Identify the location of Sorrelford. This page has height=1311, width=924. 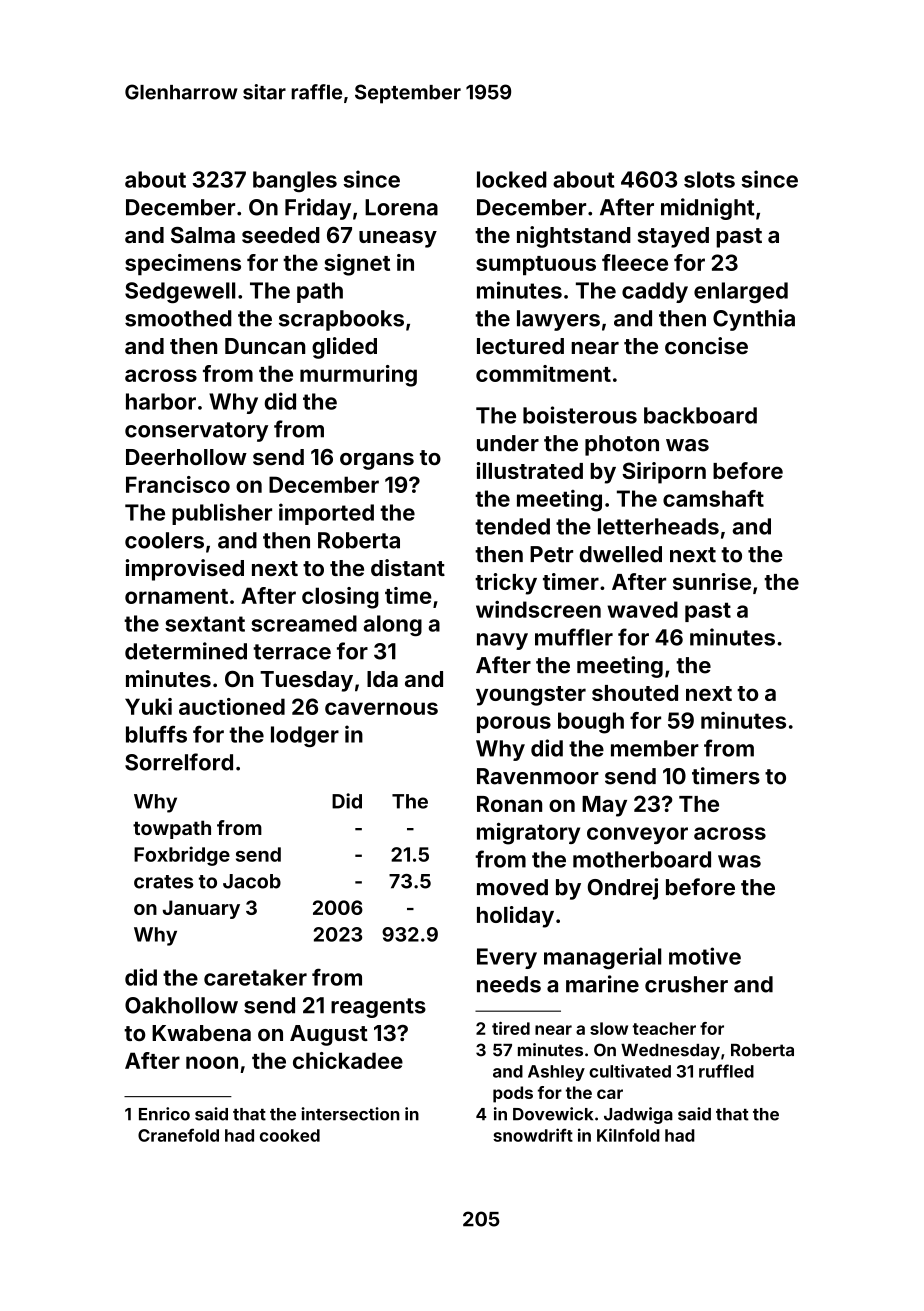
(179, 762).
